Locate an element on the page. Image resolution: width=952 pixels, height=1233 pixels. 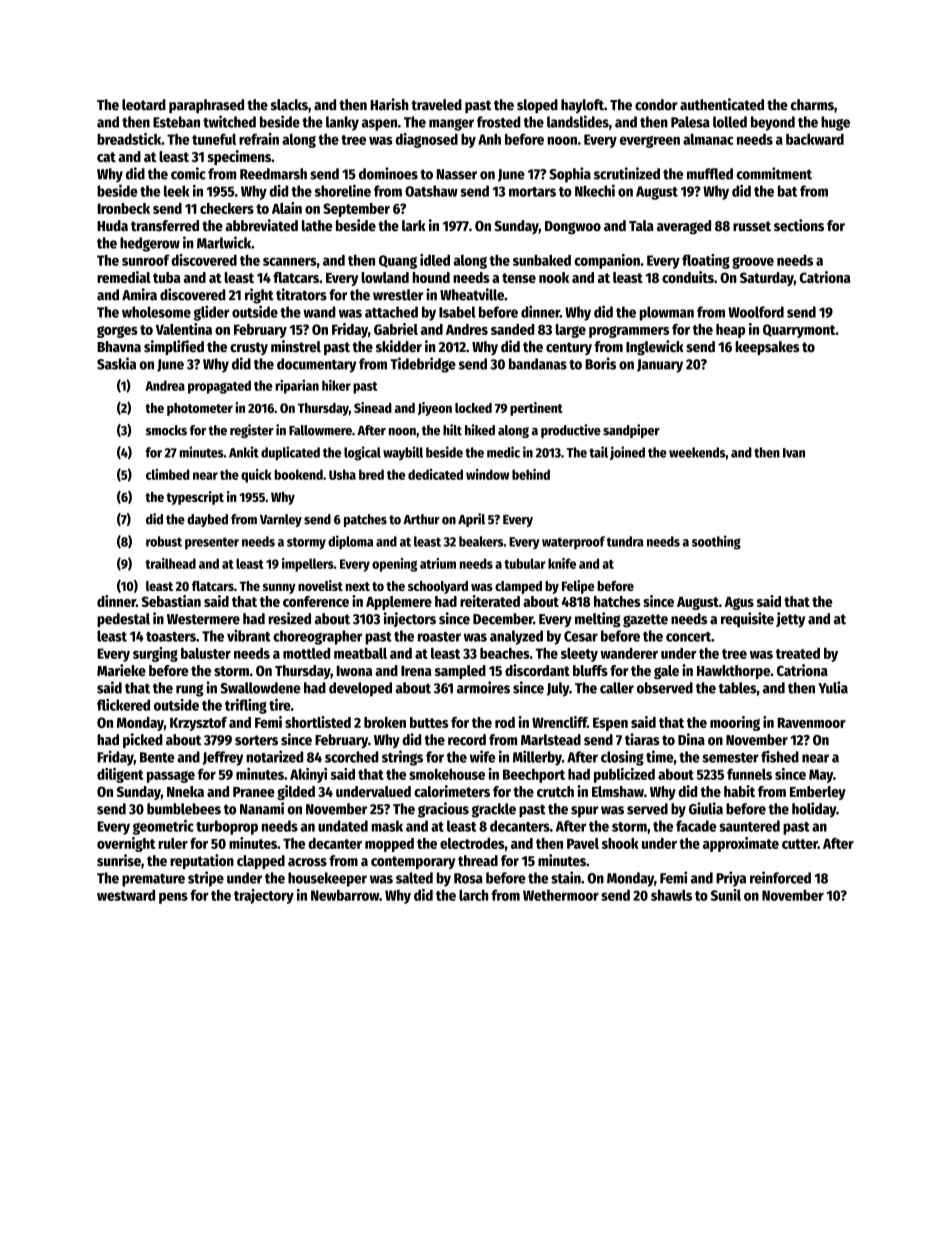
leotard is located at coordinates (144, 105).
